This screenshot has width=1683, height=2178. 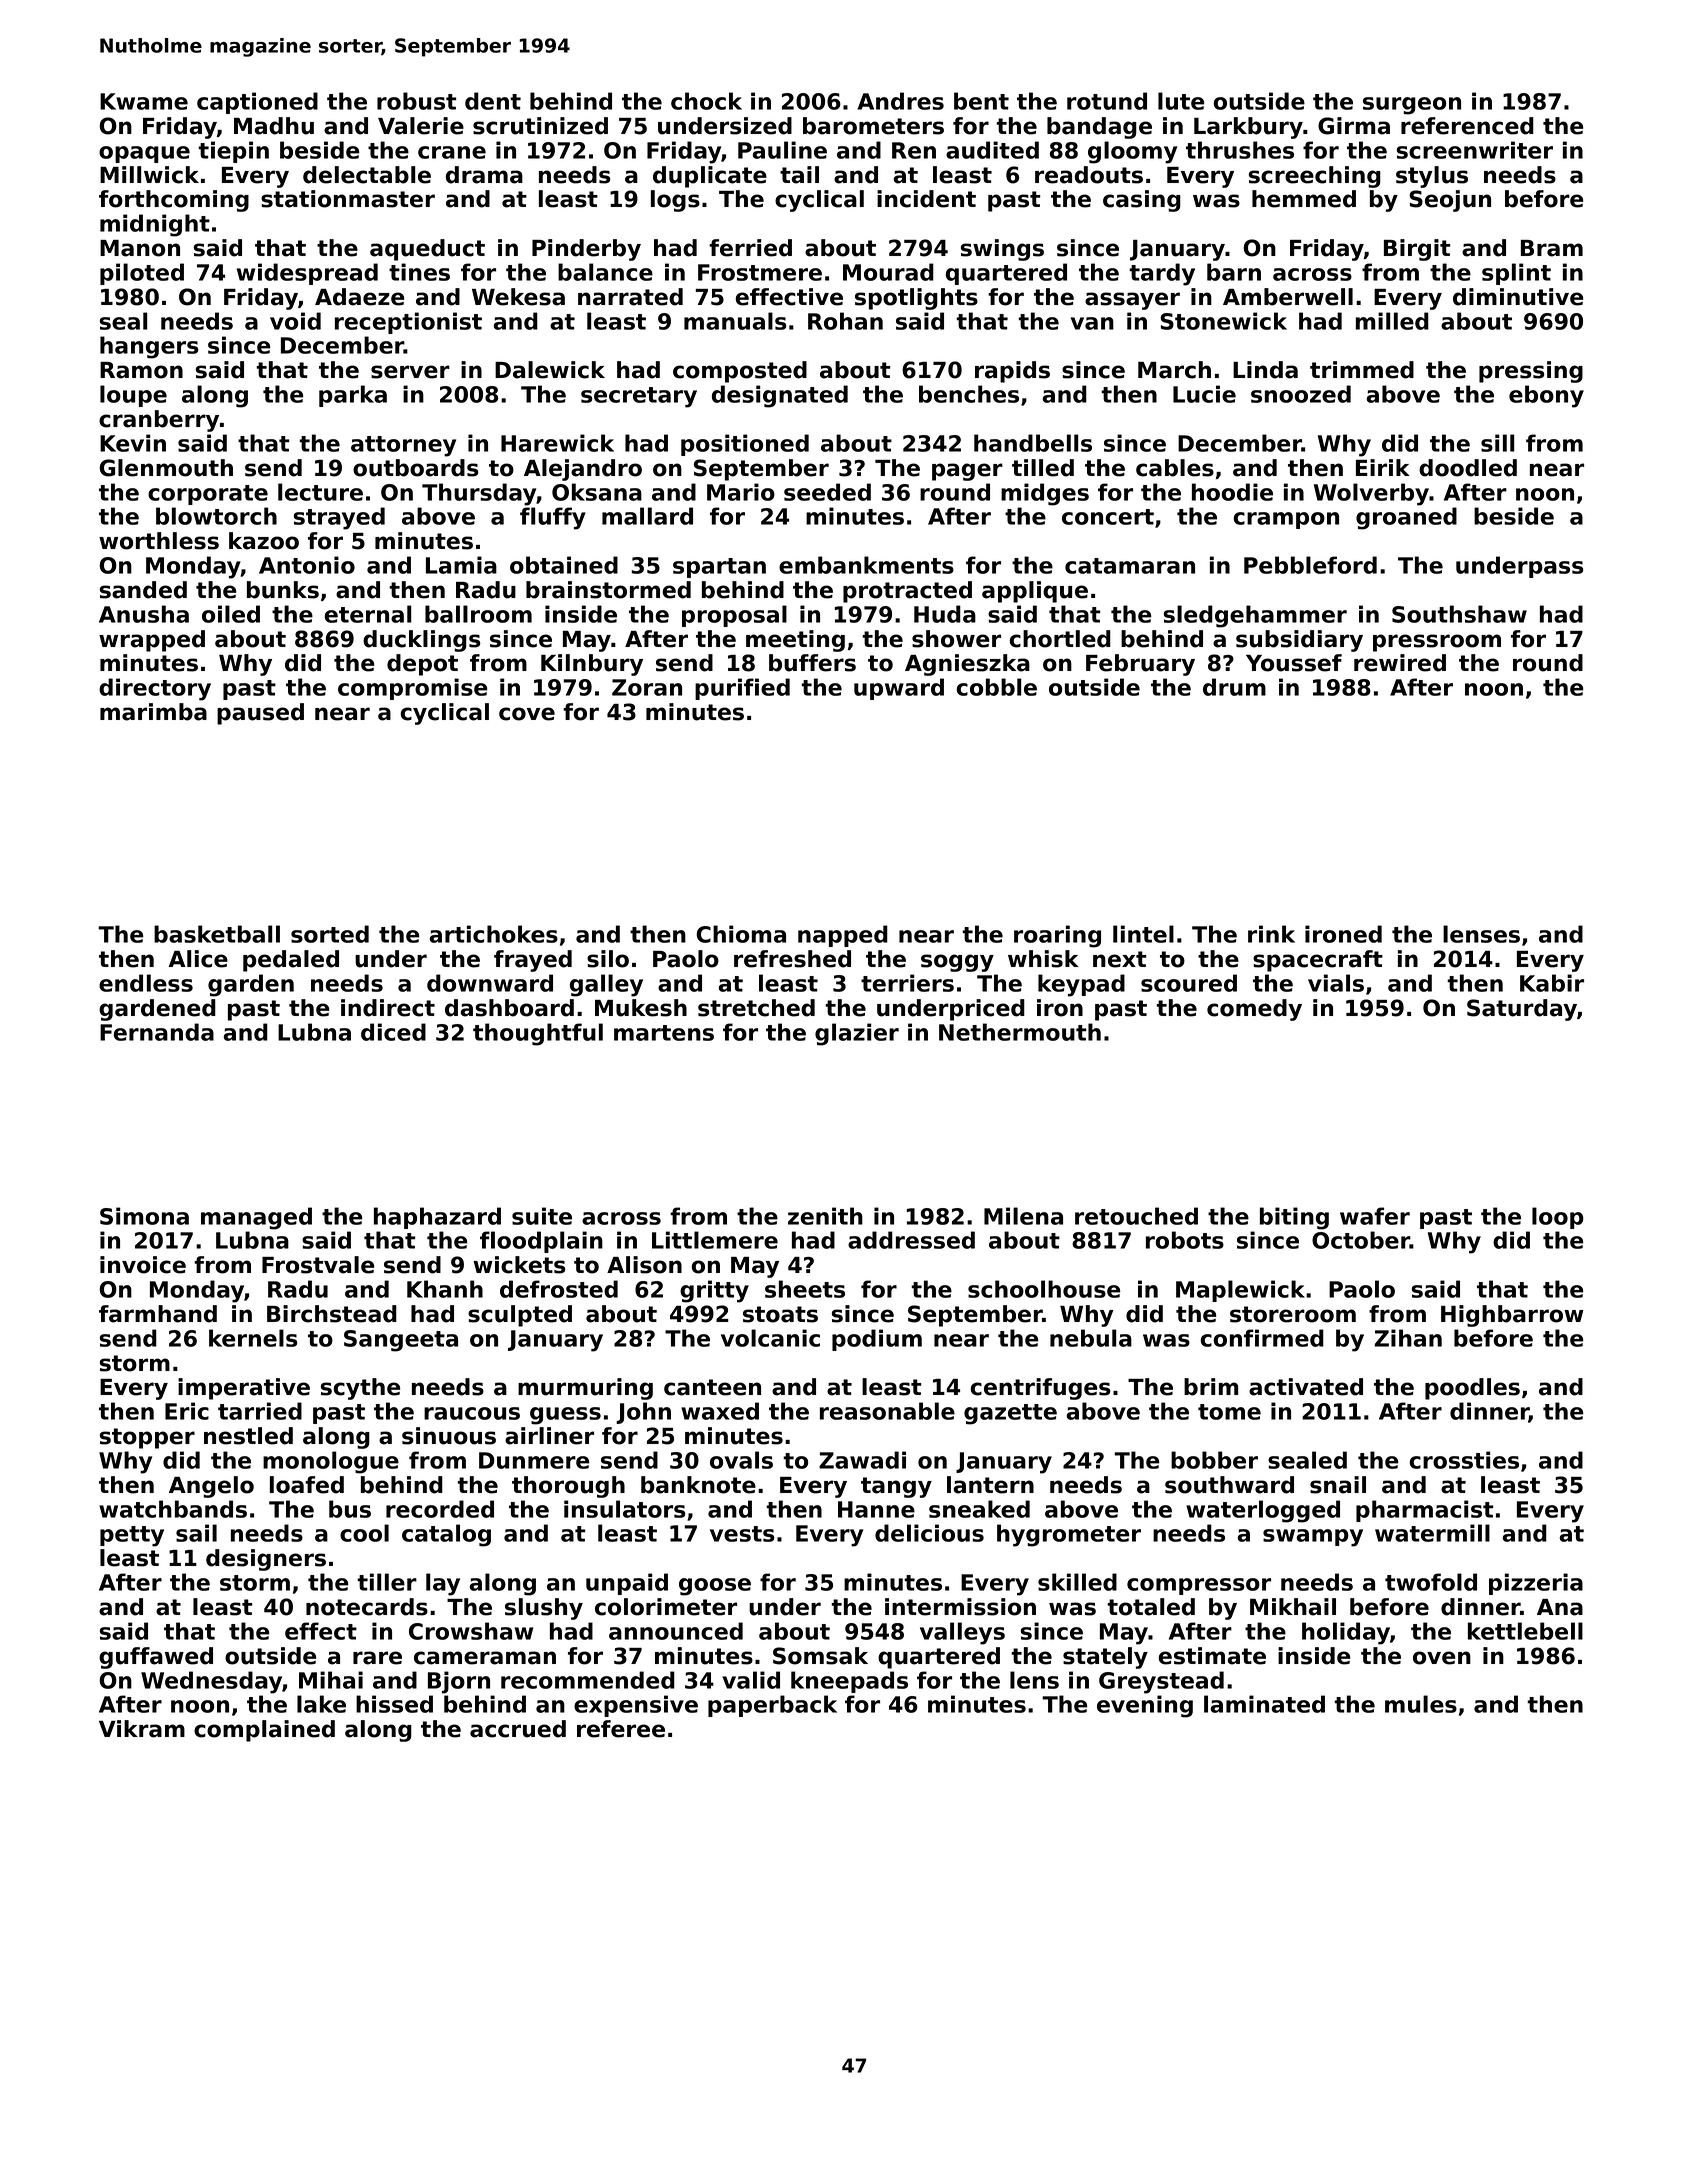 What do you see at coordinates (1310, 565) in the screenshot?
I see `Pebbleford` at bounding box center [1310, 565].
